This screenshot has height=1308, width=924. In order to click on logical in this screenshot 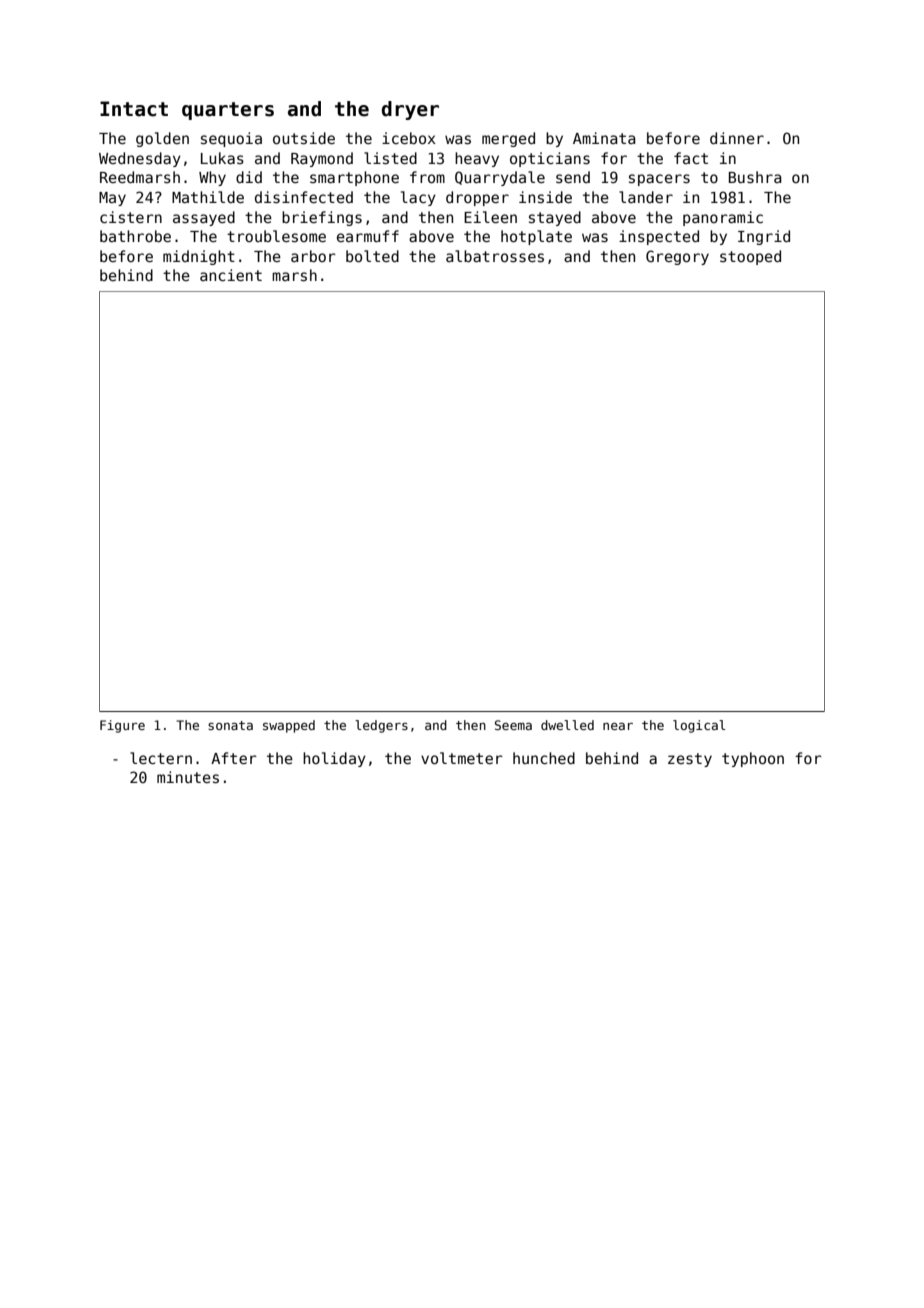, I will do `click(699, 726)`.
